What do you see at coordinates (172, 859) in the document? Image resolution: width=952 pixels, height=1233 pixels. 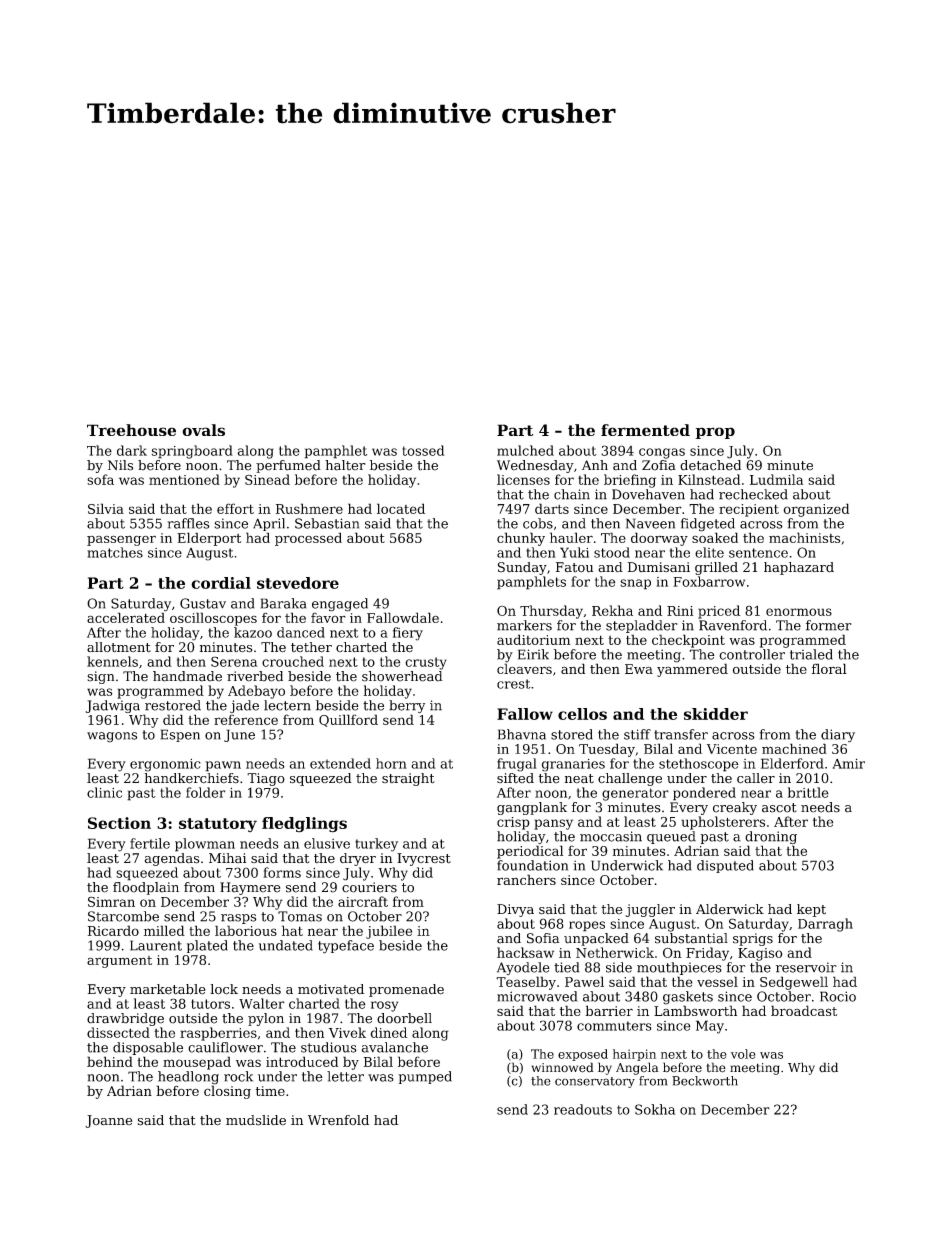 I see `agendas` at bounding box center [172, 859].
